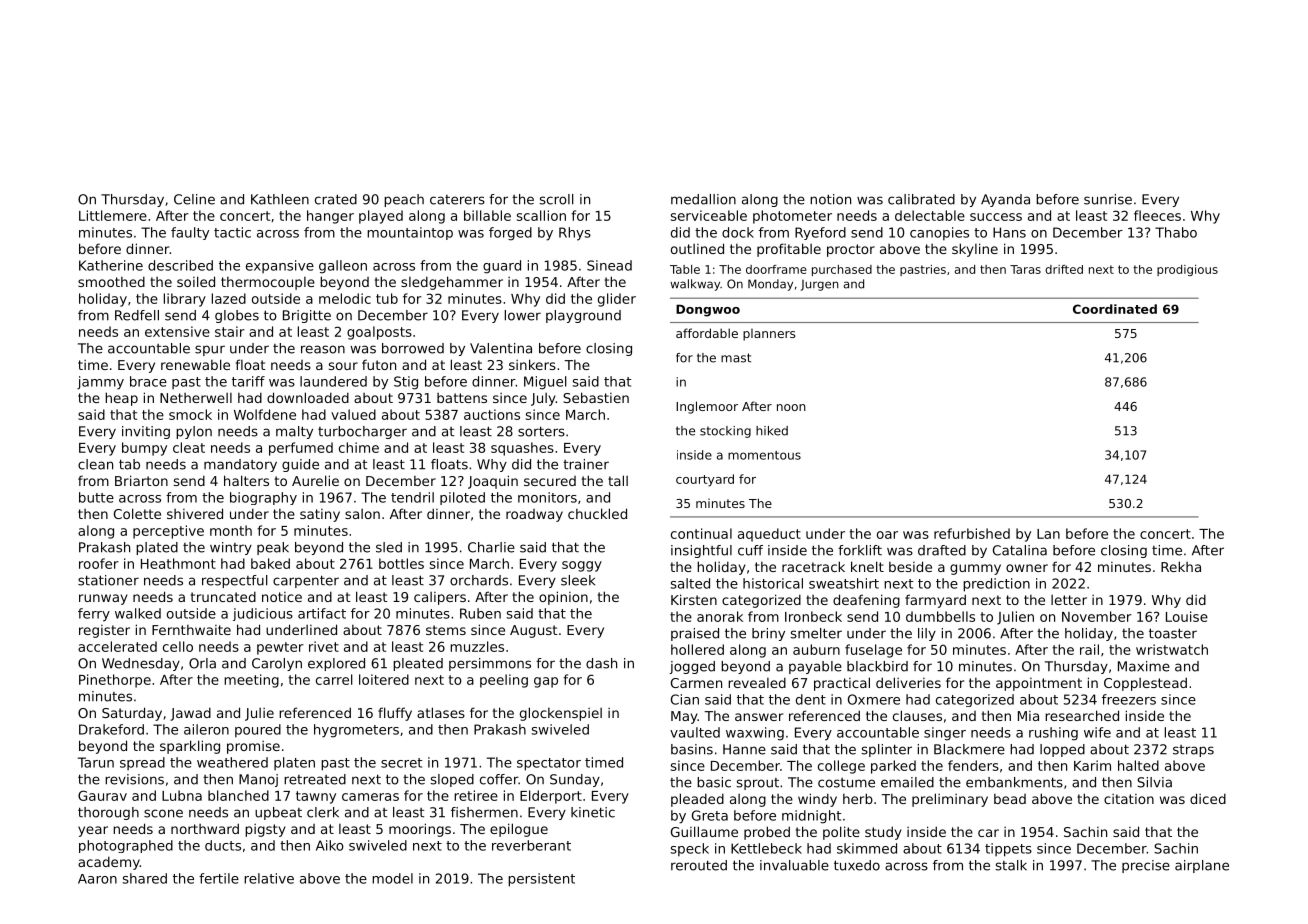 Image resolution: width=1308 pixels, height=924 pixels. Describe the element at coordinates (523, 315) in the screenshot. I see `lower` at that location.
